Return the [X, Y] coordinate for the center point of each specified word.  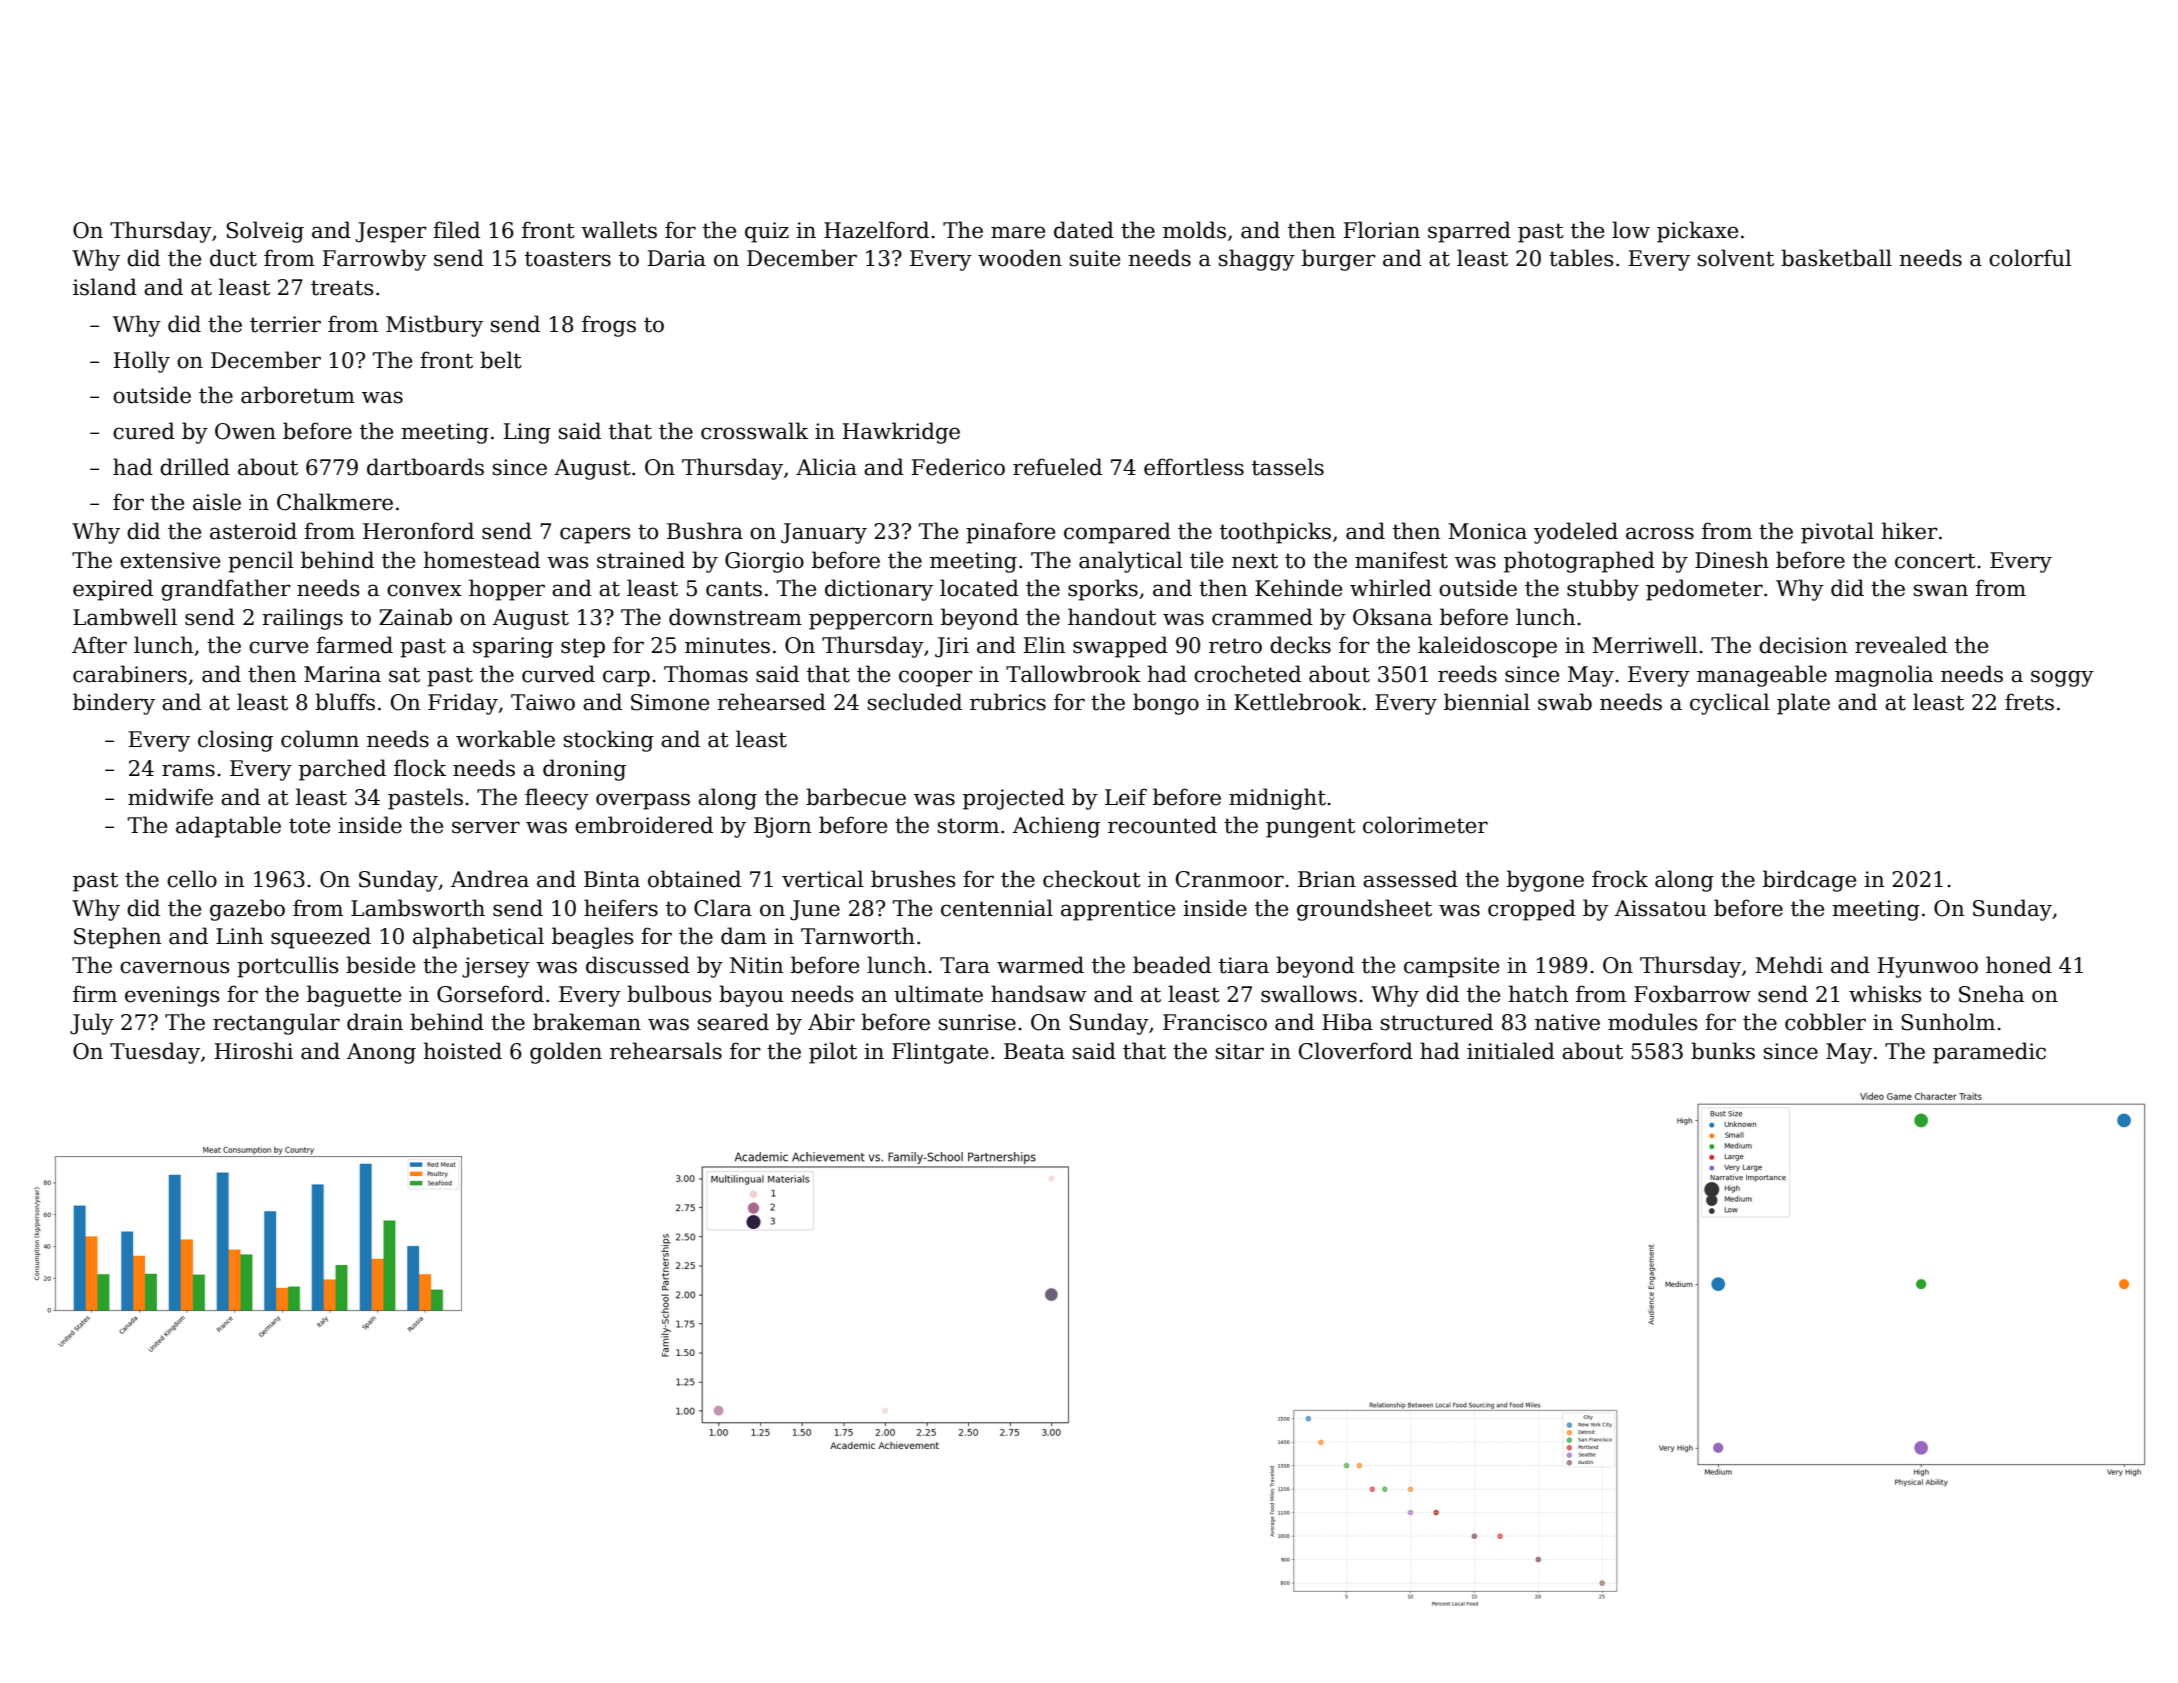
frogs [609, 326]
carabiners [130, 674]
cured [144, 431]
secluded [915, 702]
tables [1581, 258]
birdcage [1809, 881]
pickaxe [1697, 232]
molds [1194, 230]
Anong [381, 1053]
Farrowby [374, 260]
